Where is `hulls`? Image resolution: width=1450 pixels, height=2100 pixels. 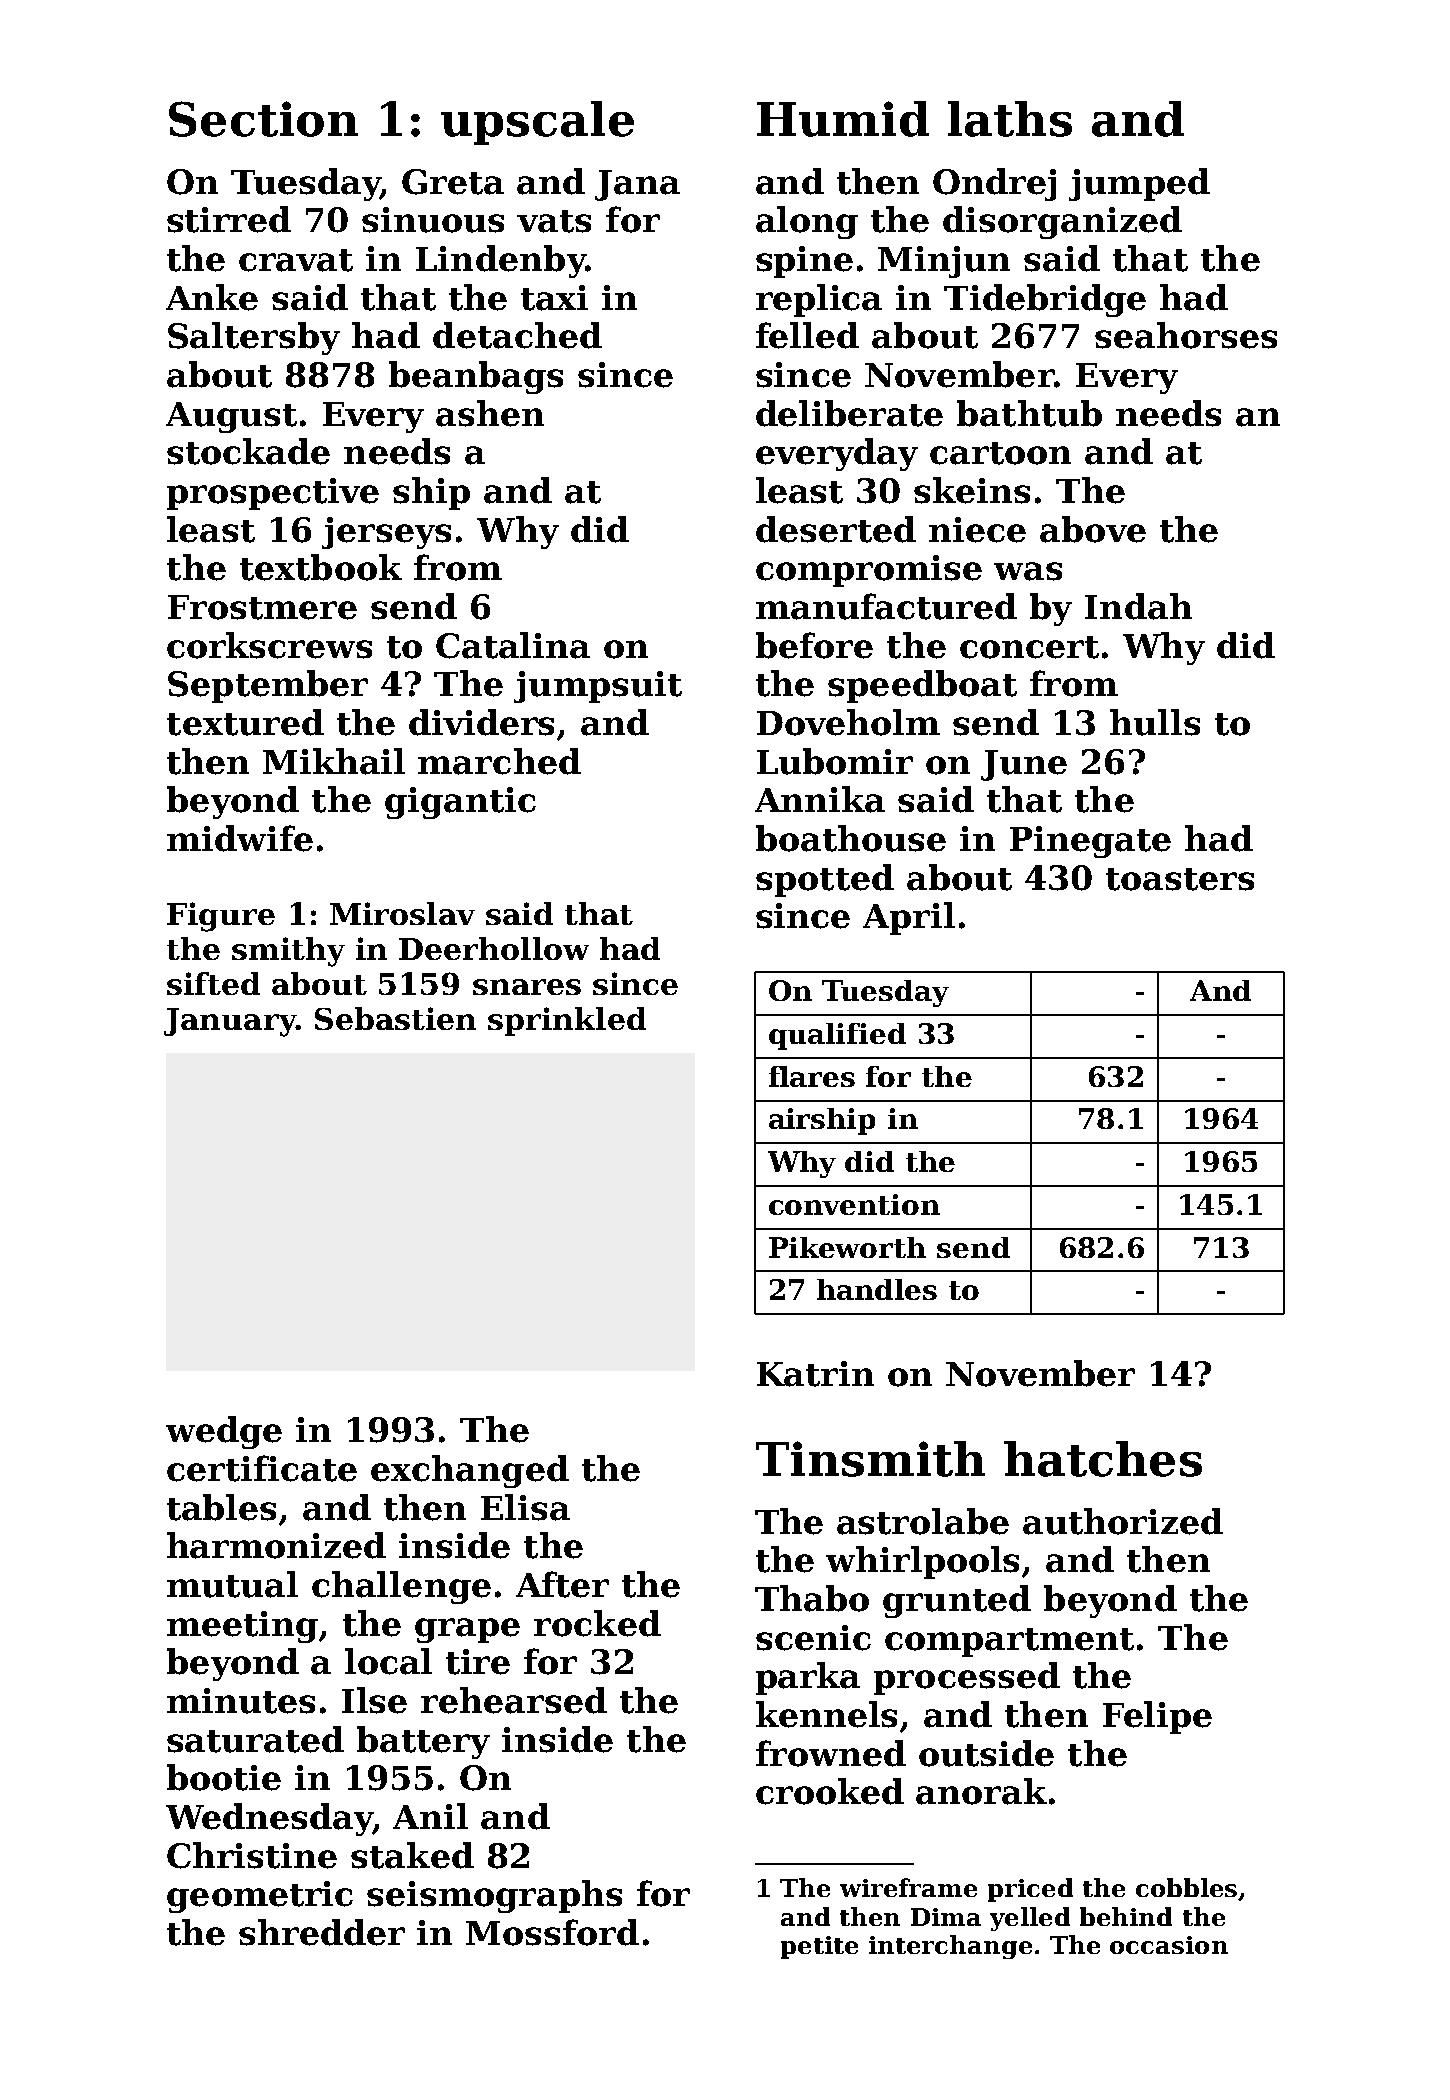 hulls is located at coordinates (1155, 722).
